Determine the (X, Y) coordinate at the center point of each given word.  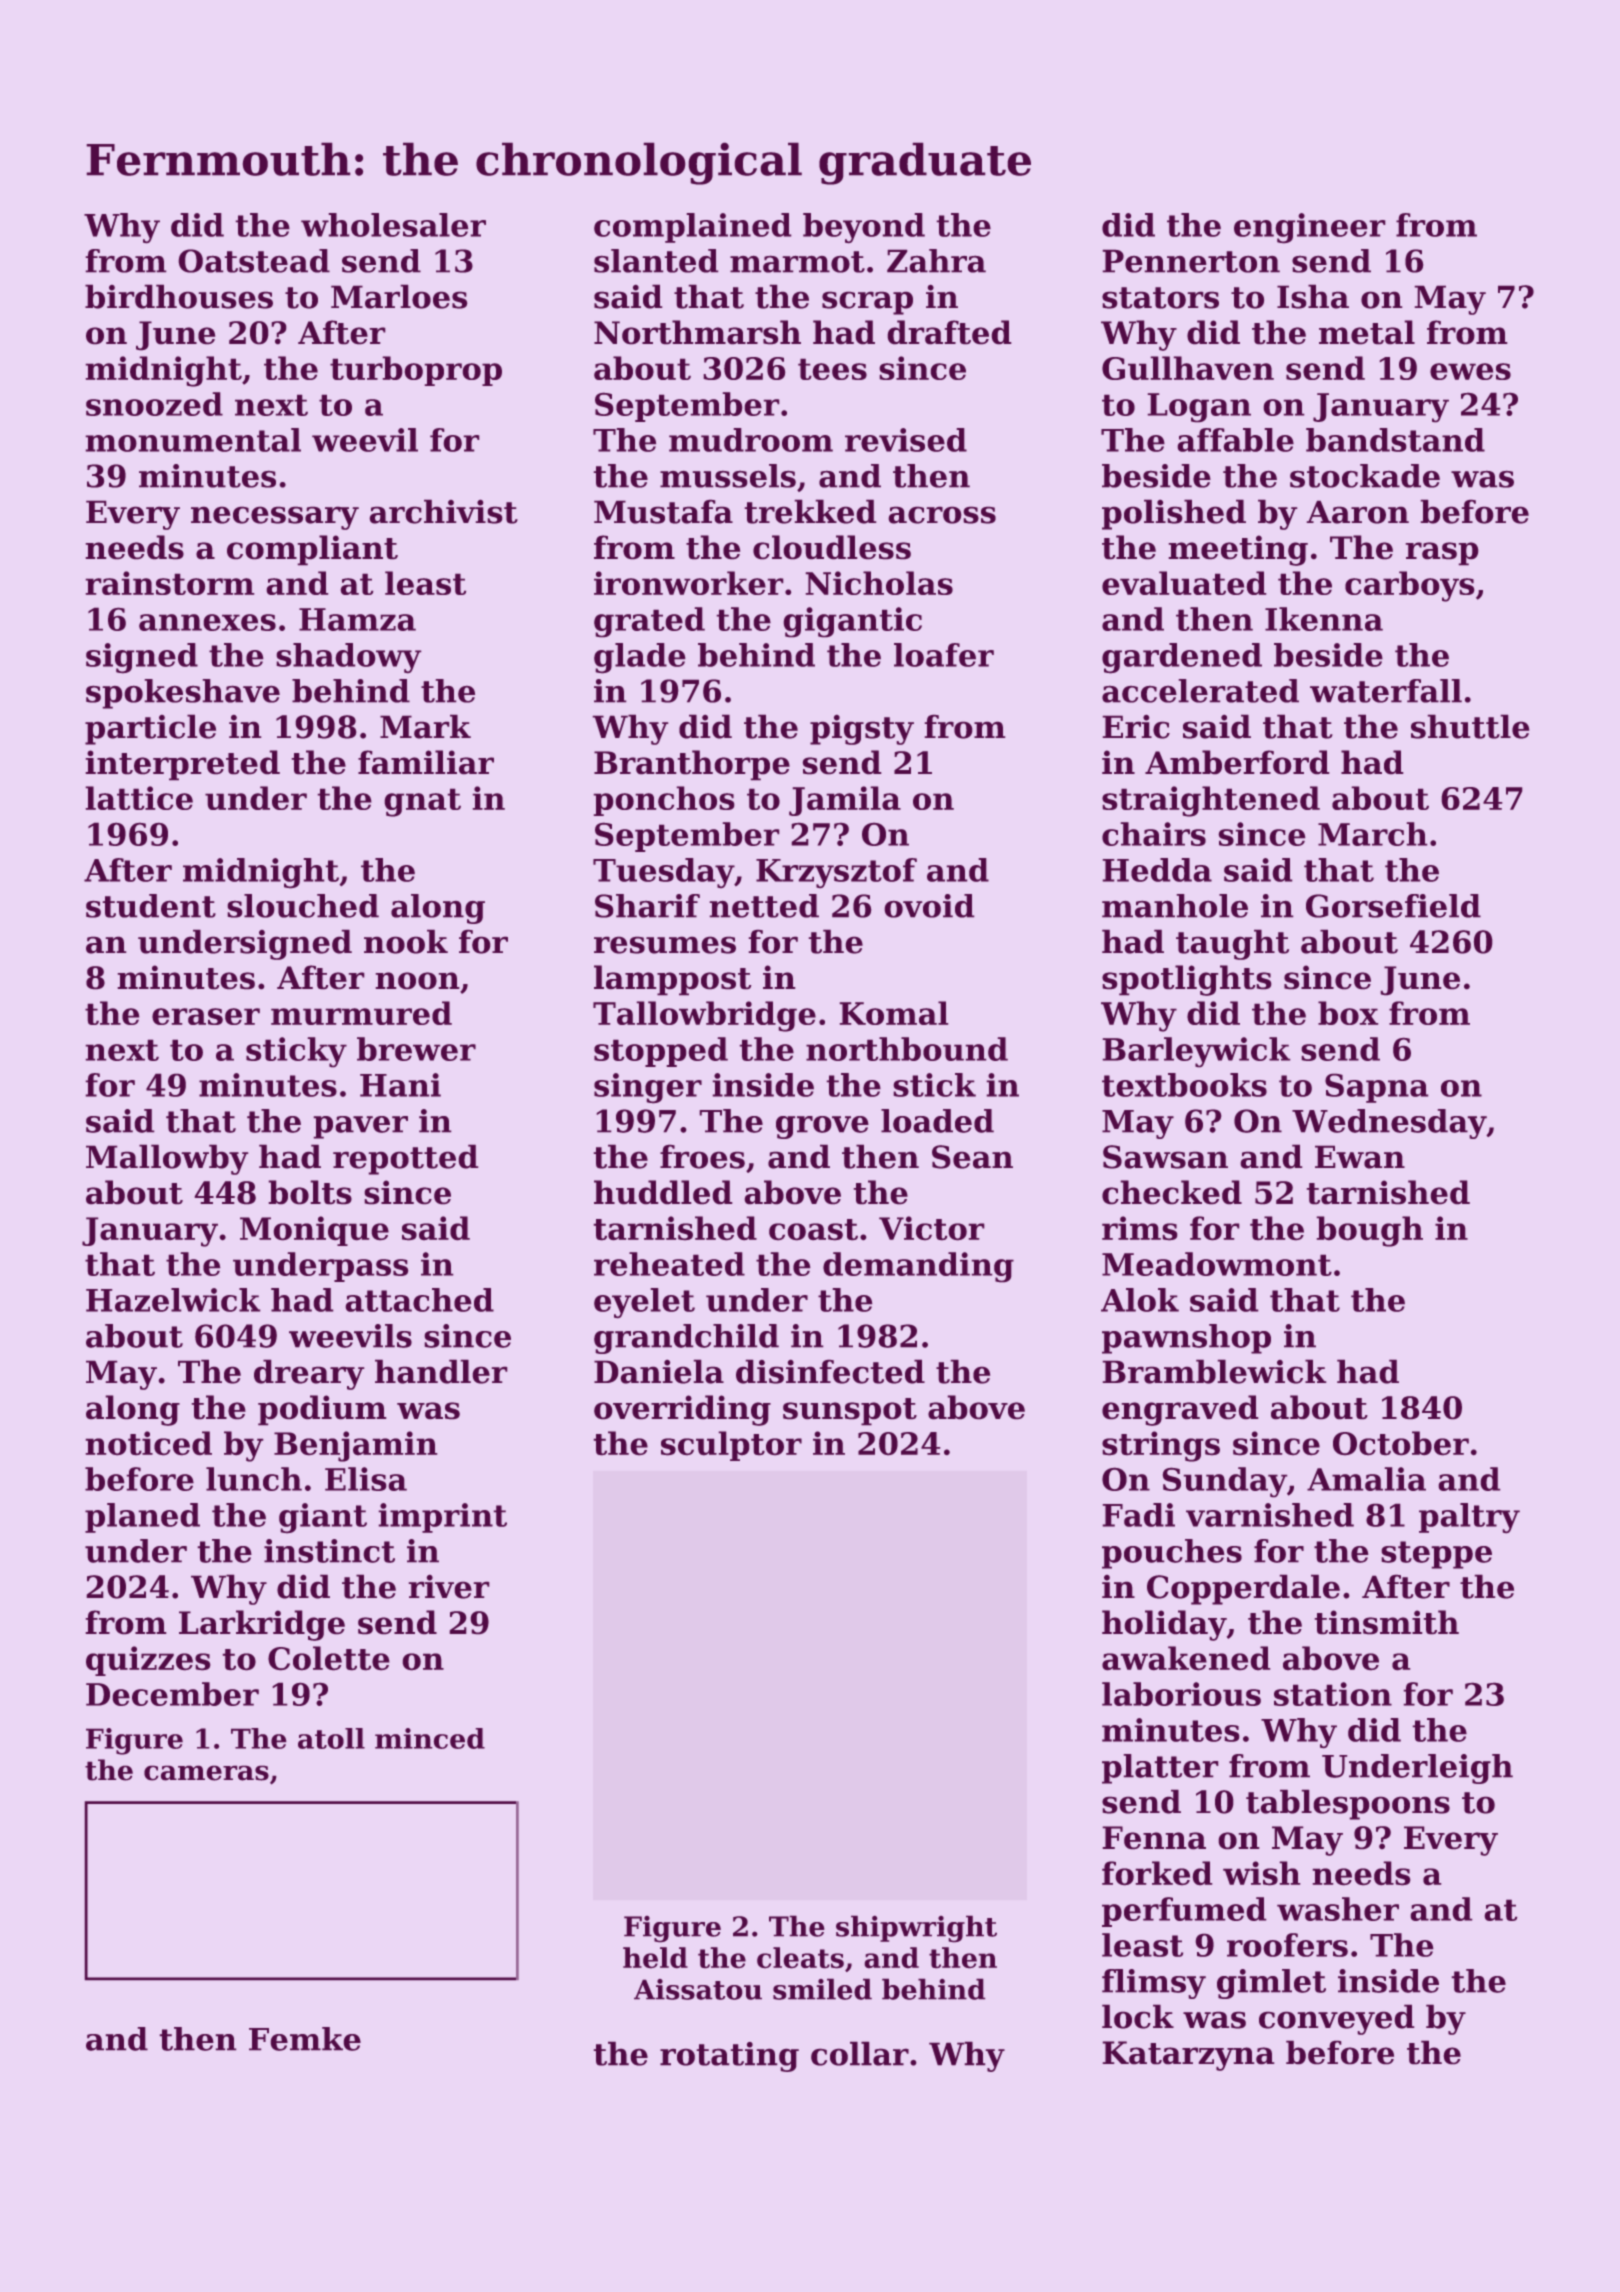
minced (430, 1738)
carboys (1410, 586)
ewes (1470, 371)
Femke (305, 2039)
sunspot (850, 1412)
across (942, 515)
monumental (193, 440)
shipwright (916, 1929)
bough (1369, 1231)
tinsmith (1386, 1622)
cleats (800, 1958)
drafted (949, 332)
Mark (425, 726)
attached (419, 1300)
